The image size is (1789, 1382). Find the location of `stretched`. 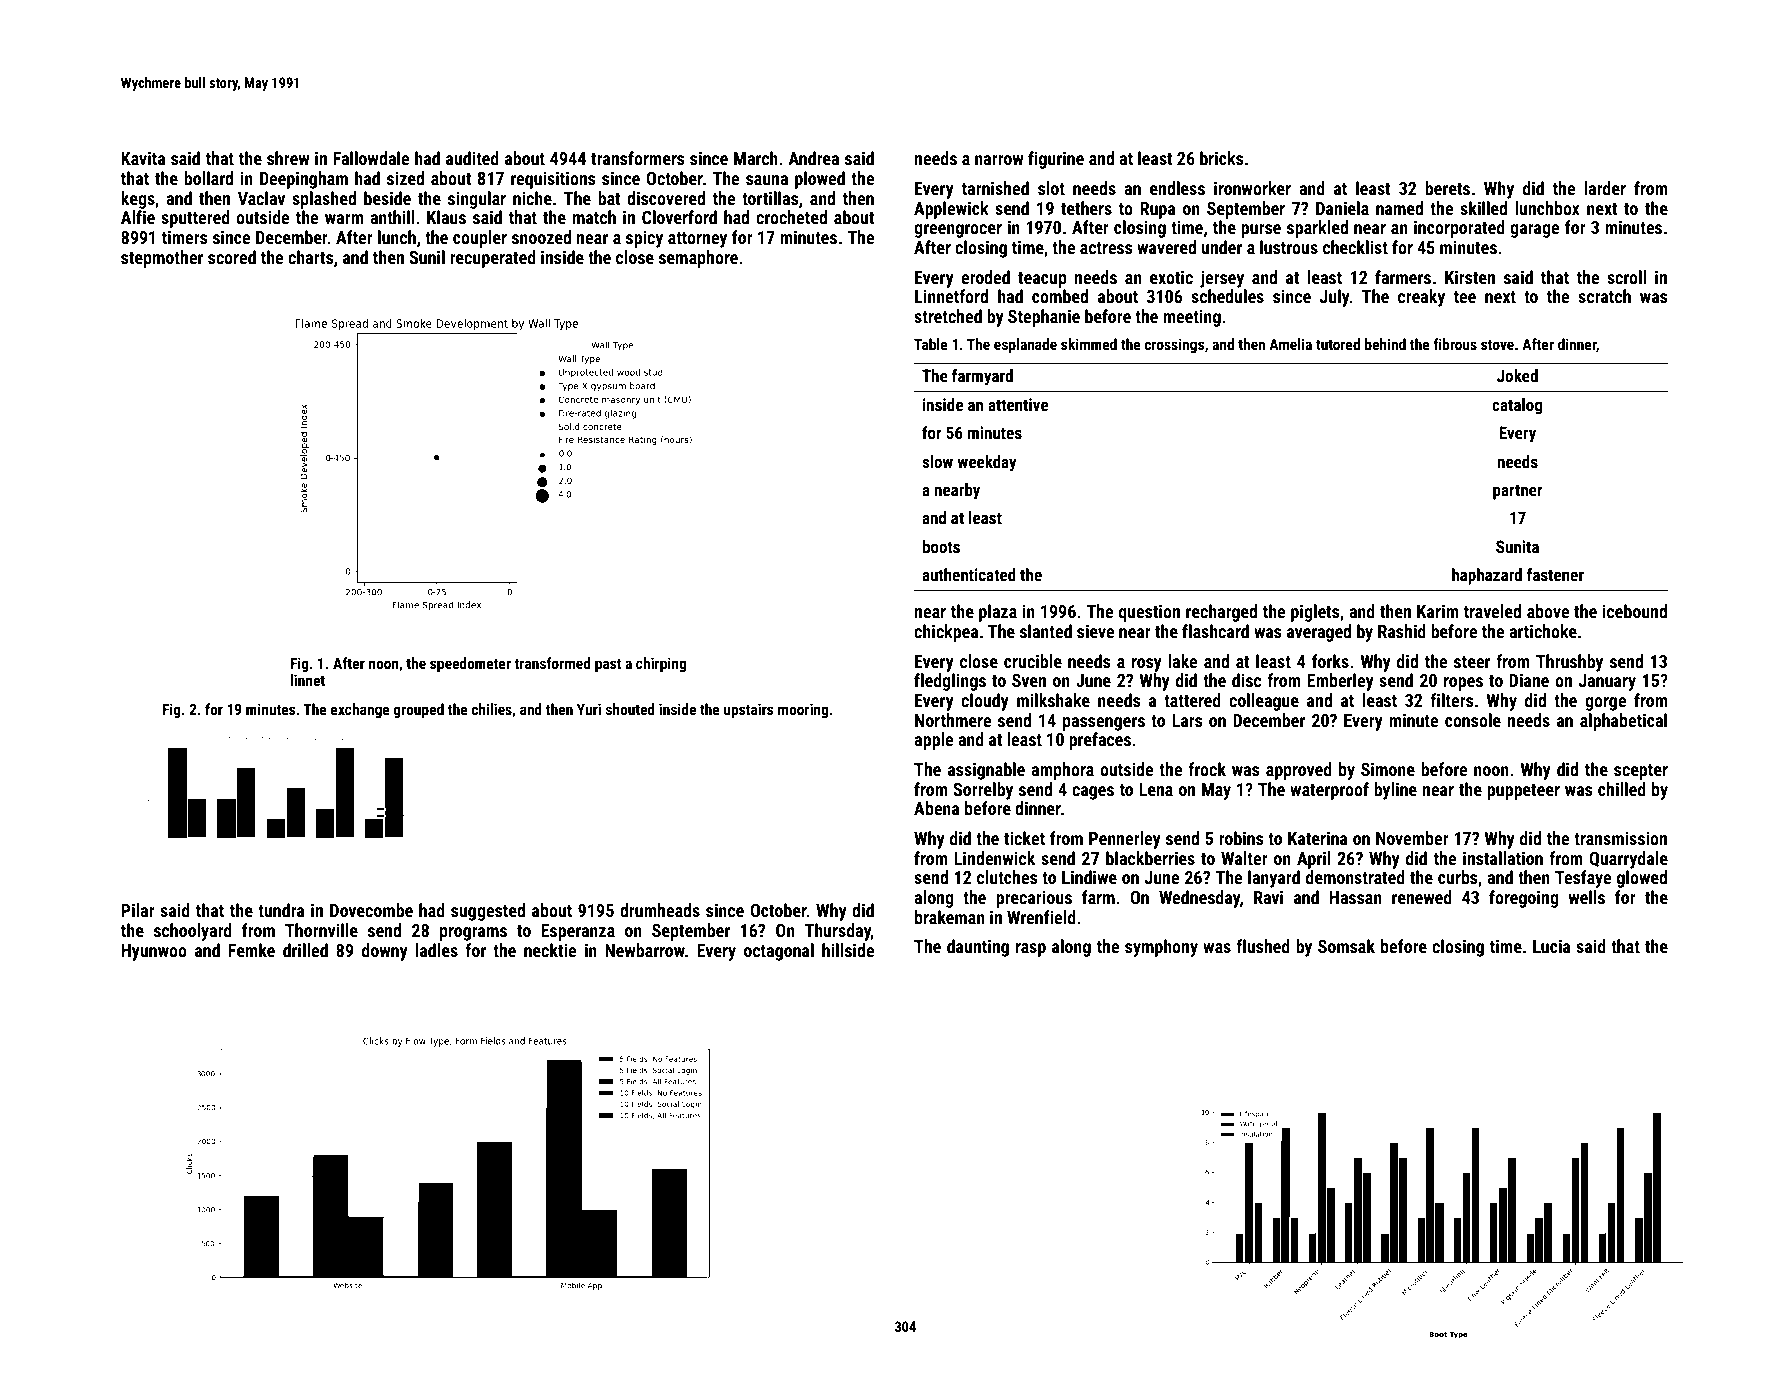

stretched is located at coordinates (948, 316).
